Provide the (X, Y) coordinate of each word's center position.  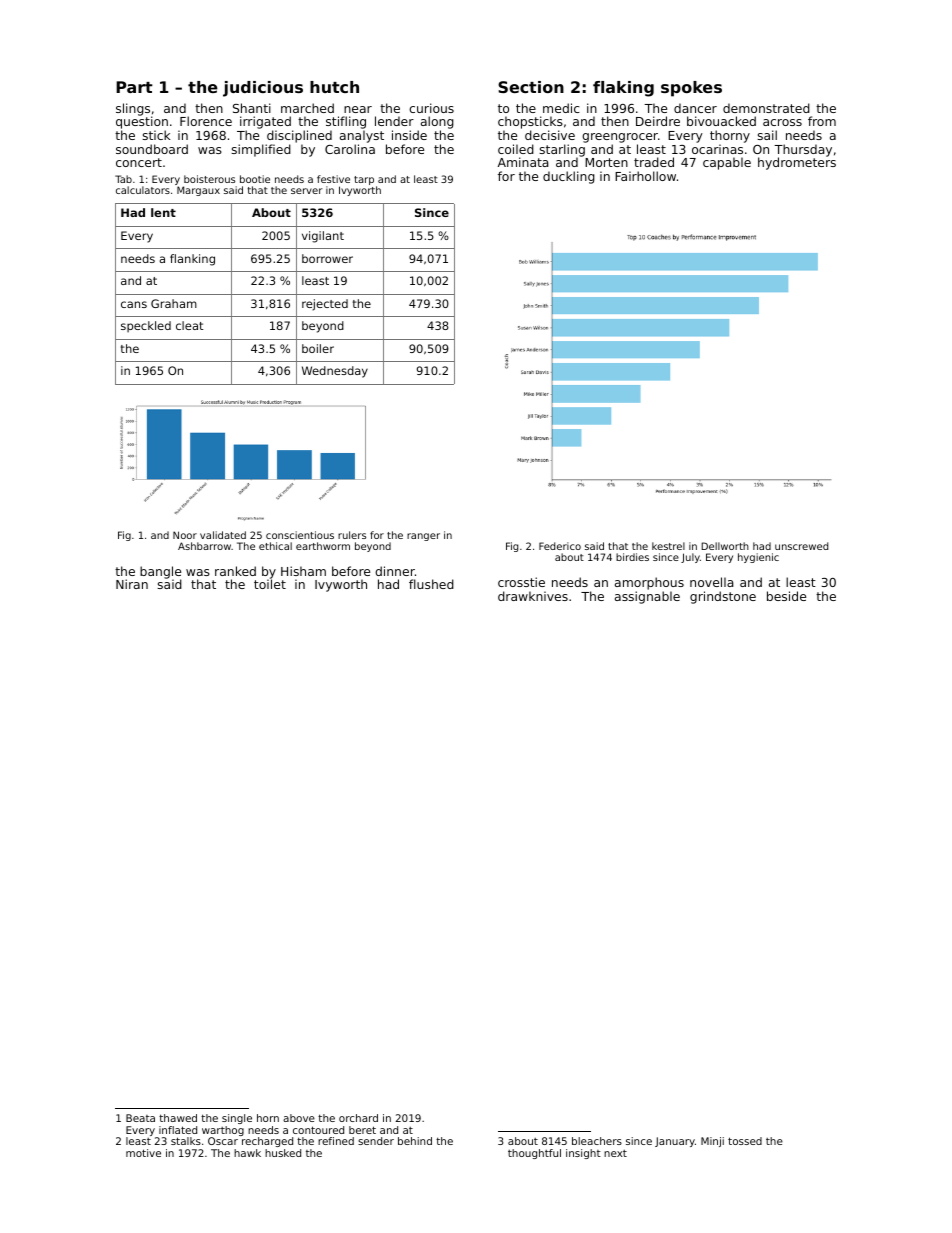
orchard (358, 1118)
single (237, 1119)
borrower (327, 258)
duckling (569, 177)
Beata (140, 1118)
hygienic (758, 558)
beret (362, 1130)
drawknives (533, 596)
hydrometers (797, 164)
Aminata (523, 162)
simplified (261, 150)
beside (786, 596)
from (822, 121)
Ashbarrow (204, 546)
